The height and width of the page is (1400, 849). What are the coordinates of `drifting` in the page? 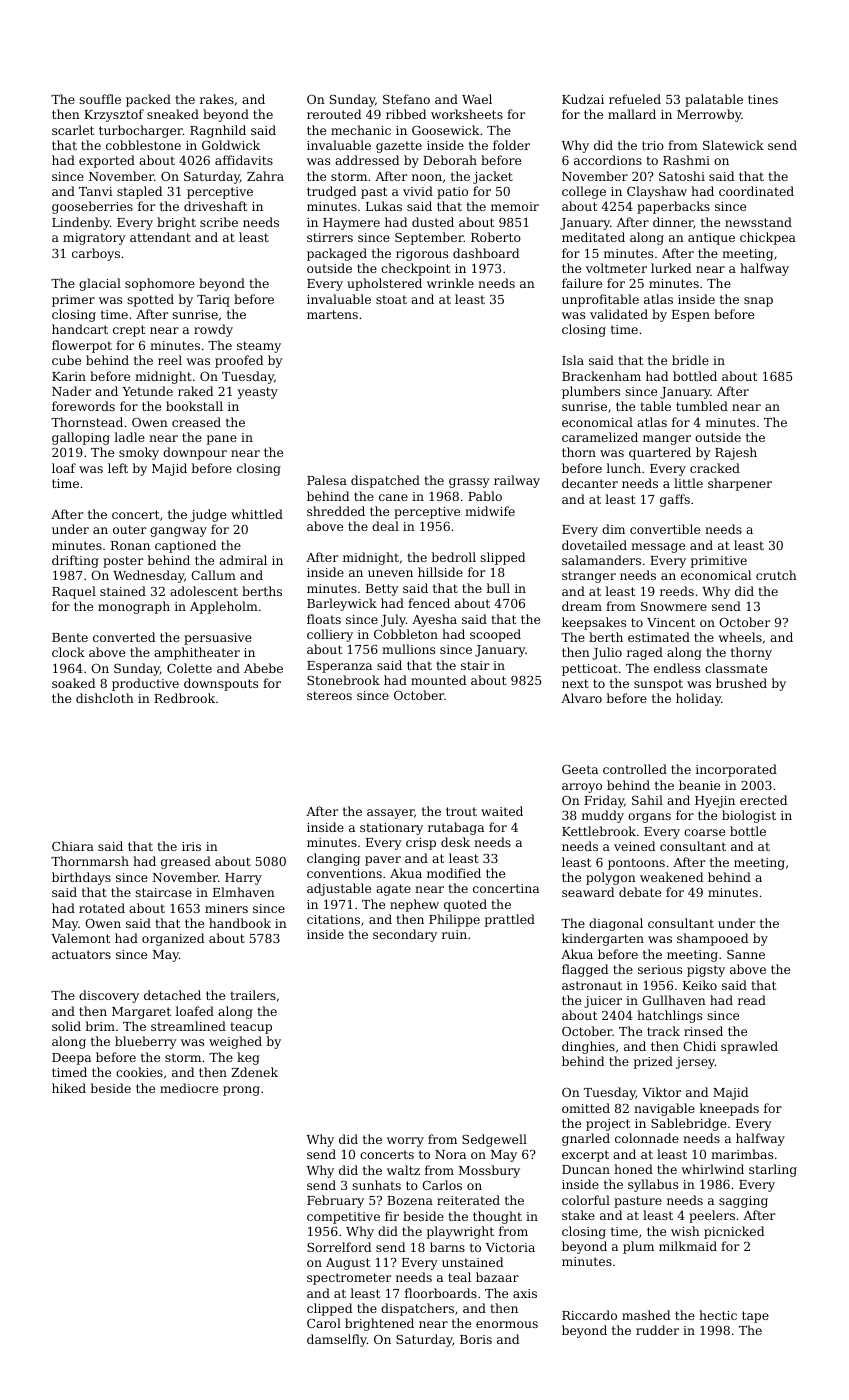 It's located at (75, 561).
